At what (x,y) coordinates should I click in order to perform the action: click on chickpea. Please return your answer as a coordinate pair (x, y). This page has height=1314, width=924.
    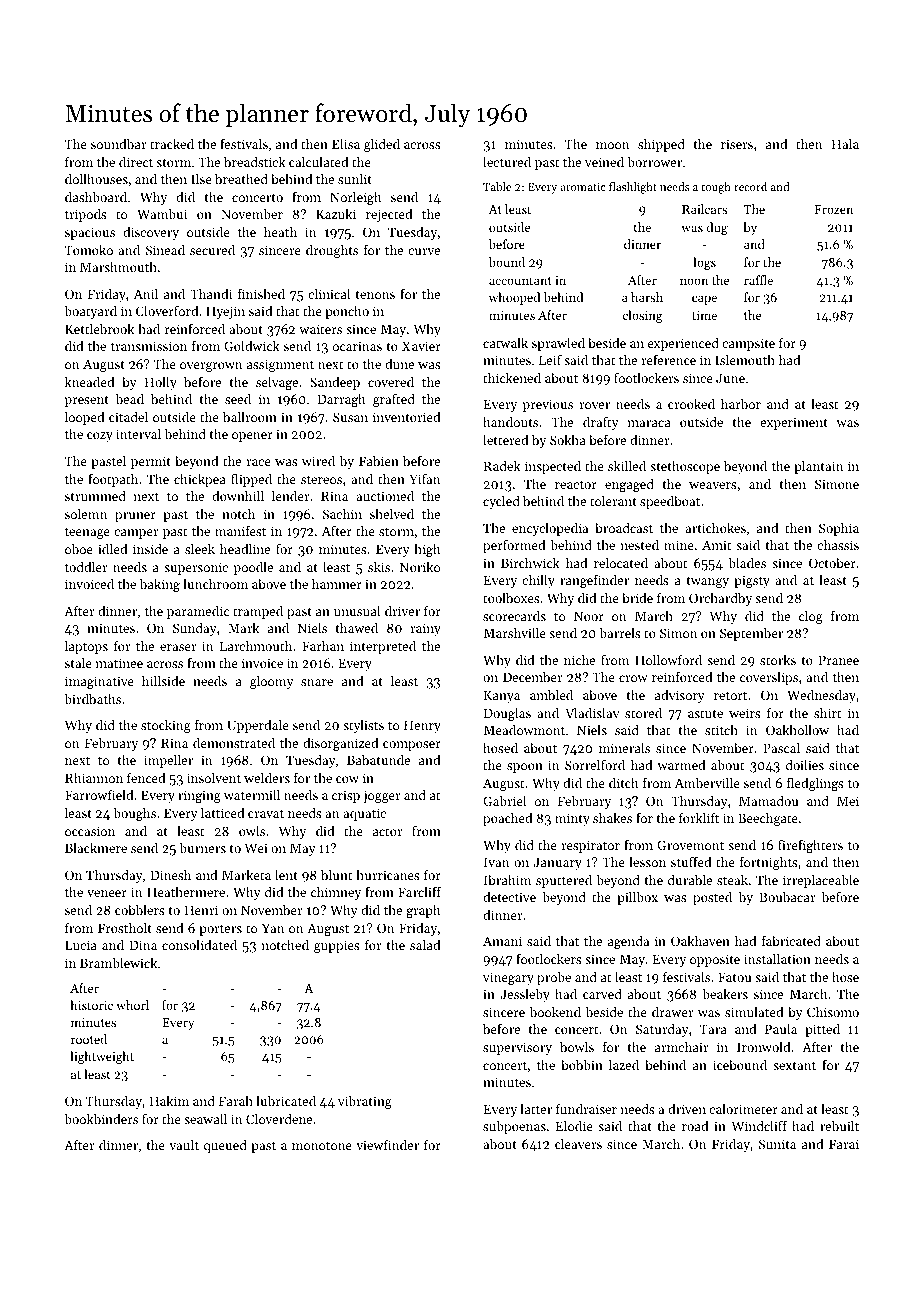
    Looking at the image, I should click on (200, 480).
